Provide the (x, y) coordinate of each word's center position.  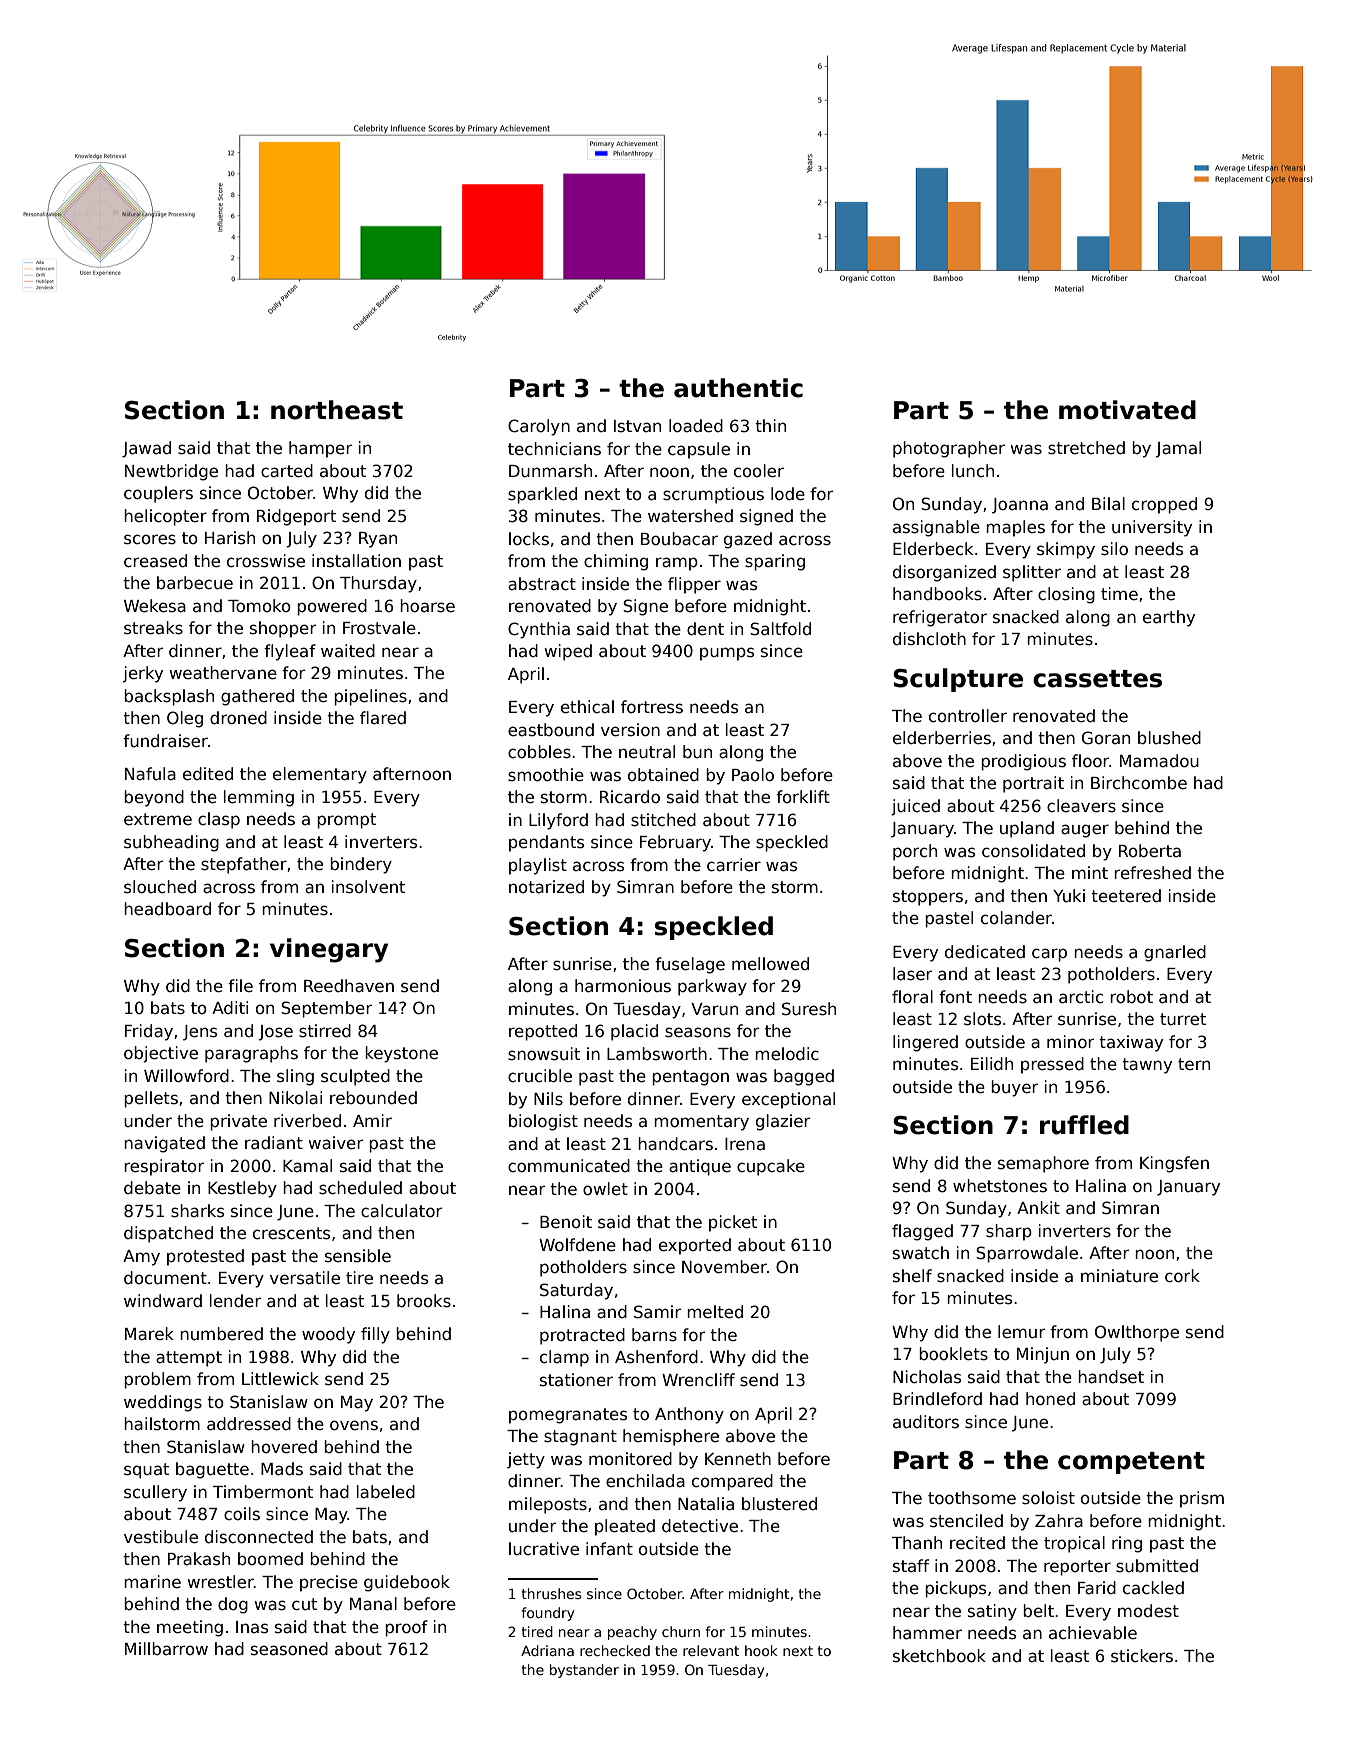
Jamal (1178, 449)
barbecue (195, 583)
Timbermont (263, 1492)
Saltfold (780, 629)
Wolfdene (577, 1245)
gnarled (1175, 953)
